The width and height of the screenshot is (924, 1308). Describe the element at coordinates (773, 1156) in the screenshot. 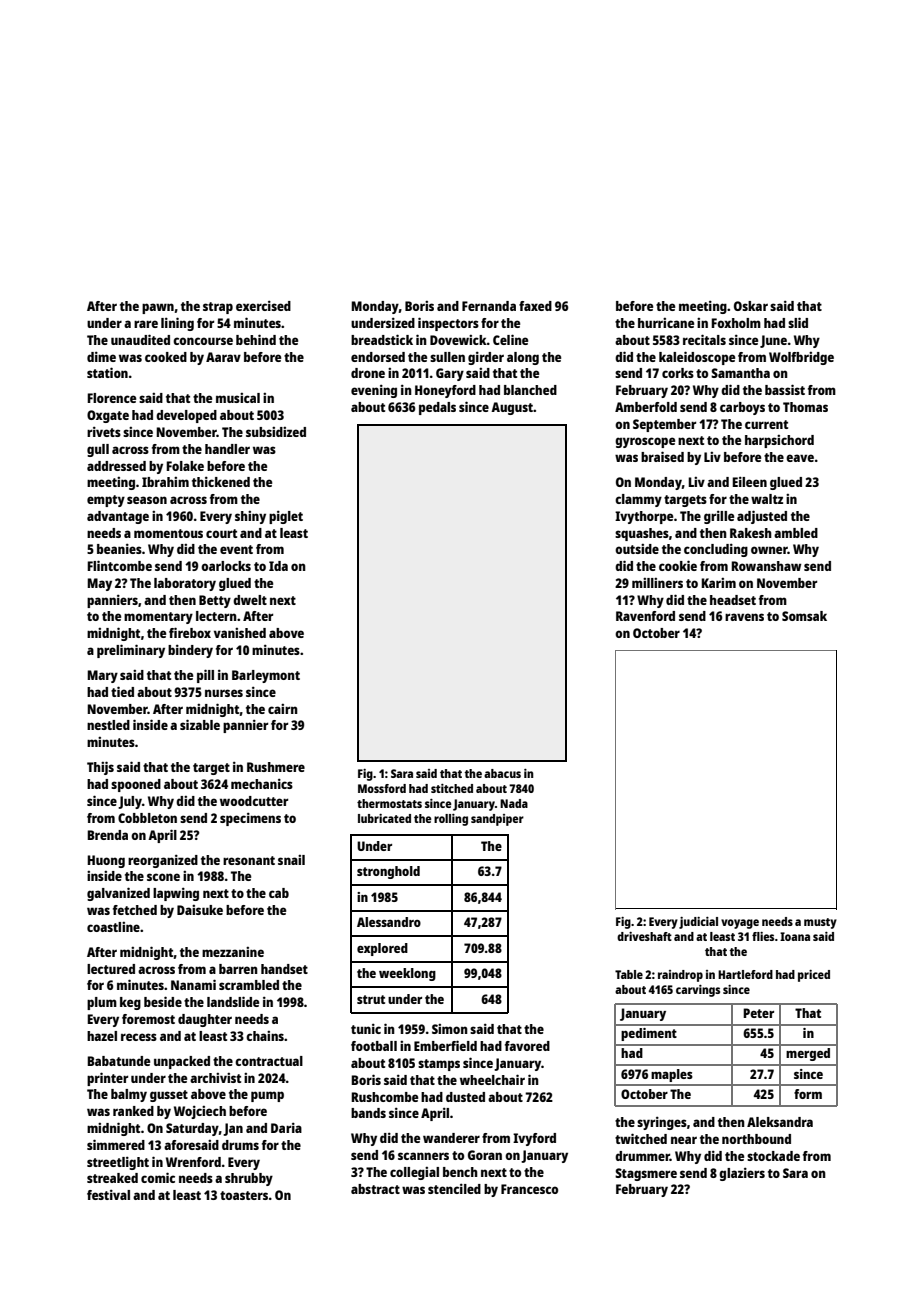

I see `stockade` at that location.
